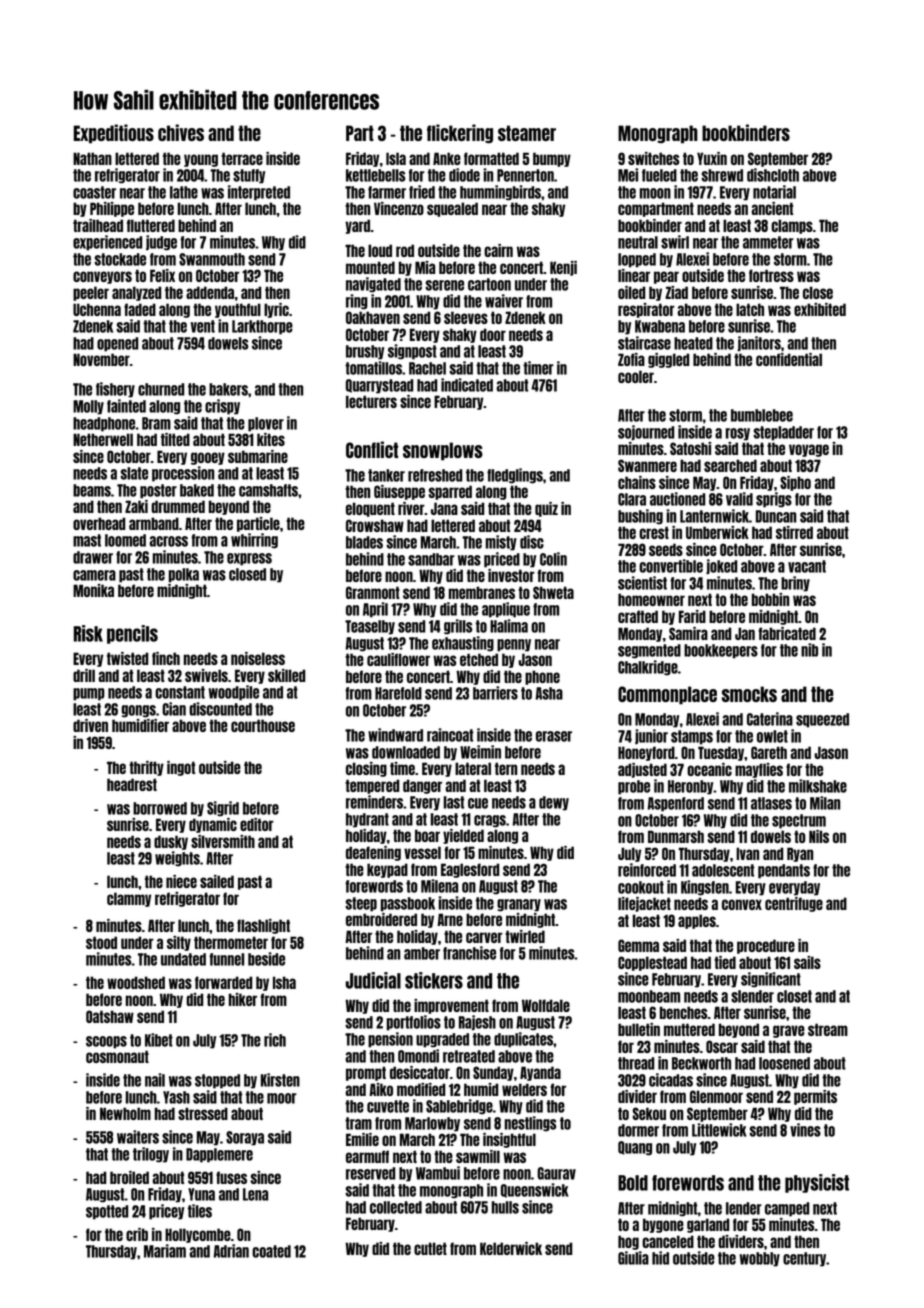 This image has width=924, height=1308. Describe the element at coordinates (527, 133) in the image. I see `steamer` at that location.
